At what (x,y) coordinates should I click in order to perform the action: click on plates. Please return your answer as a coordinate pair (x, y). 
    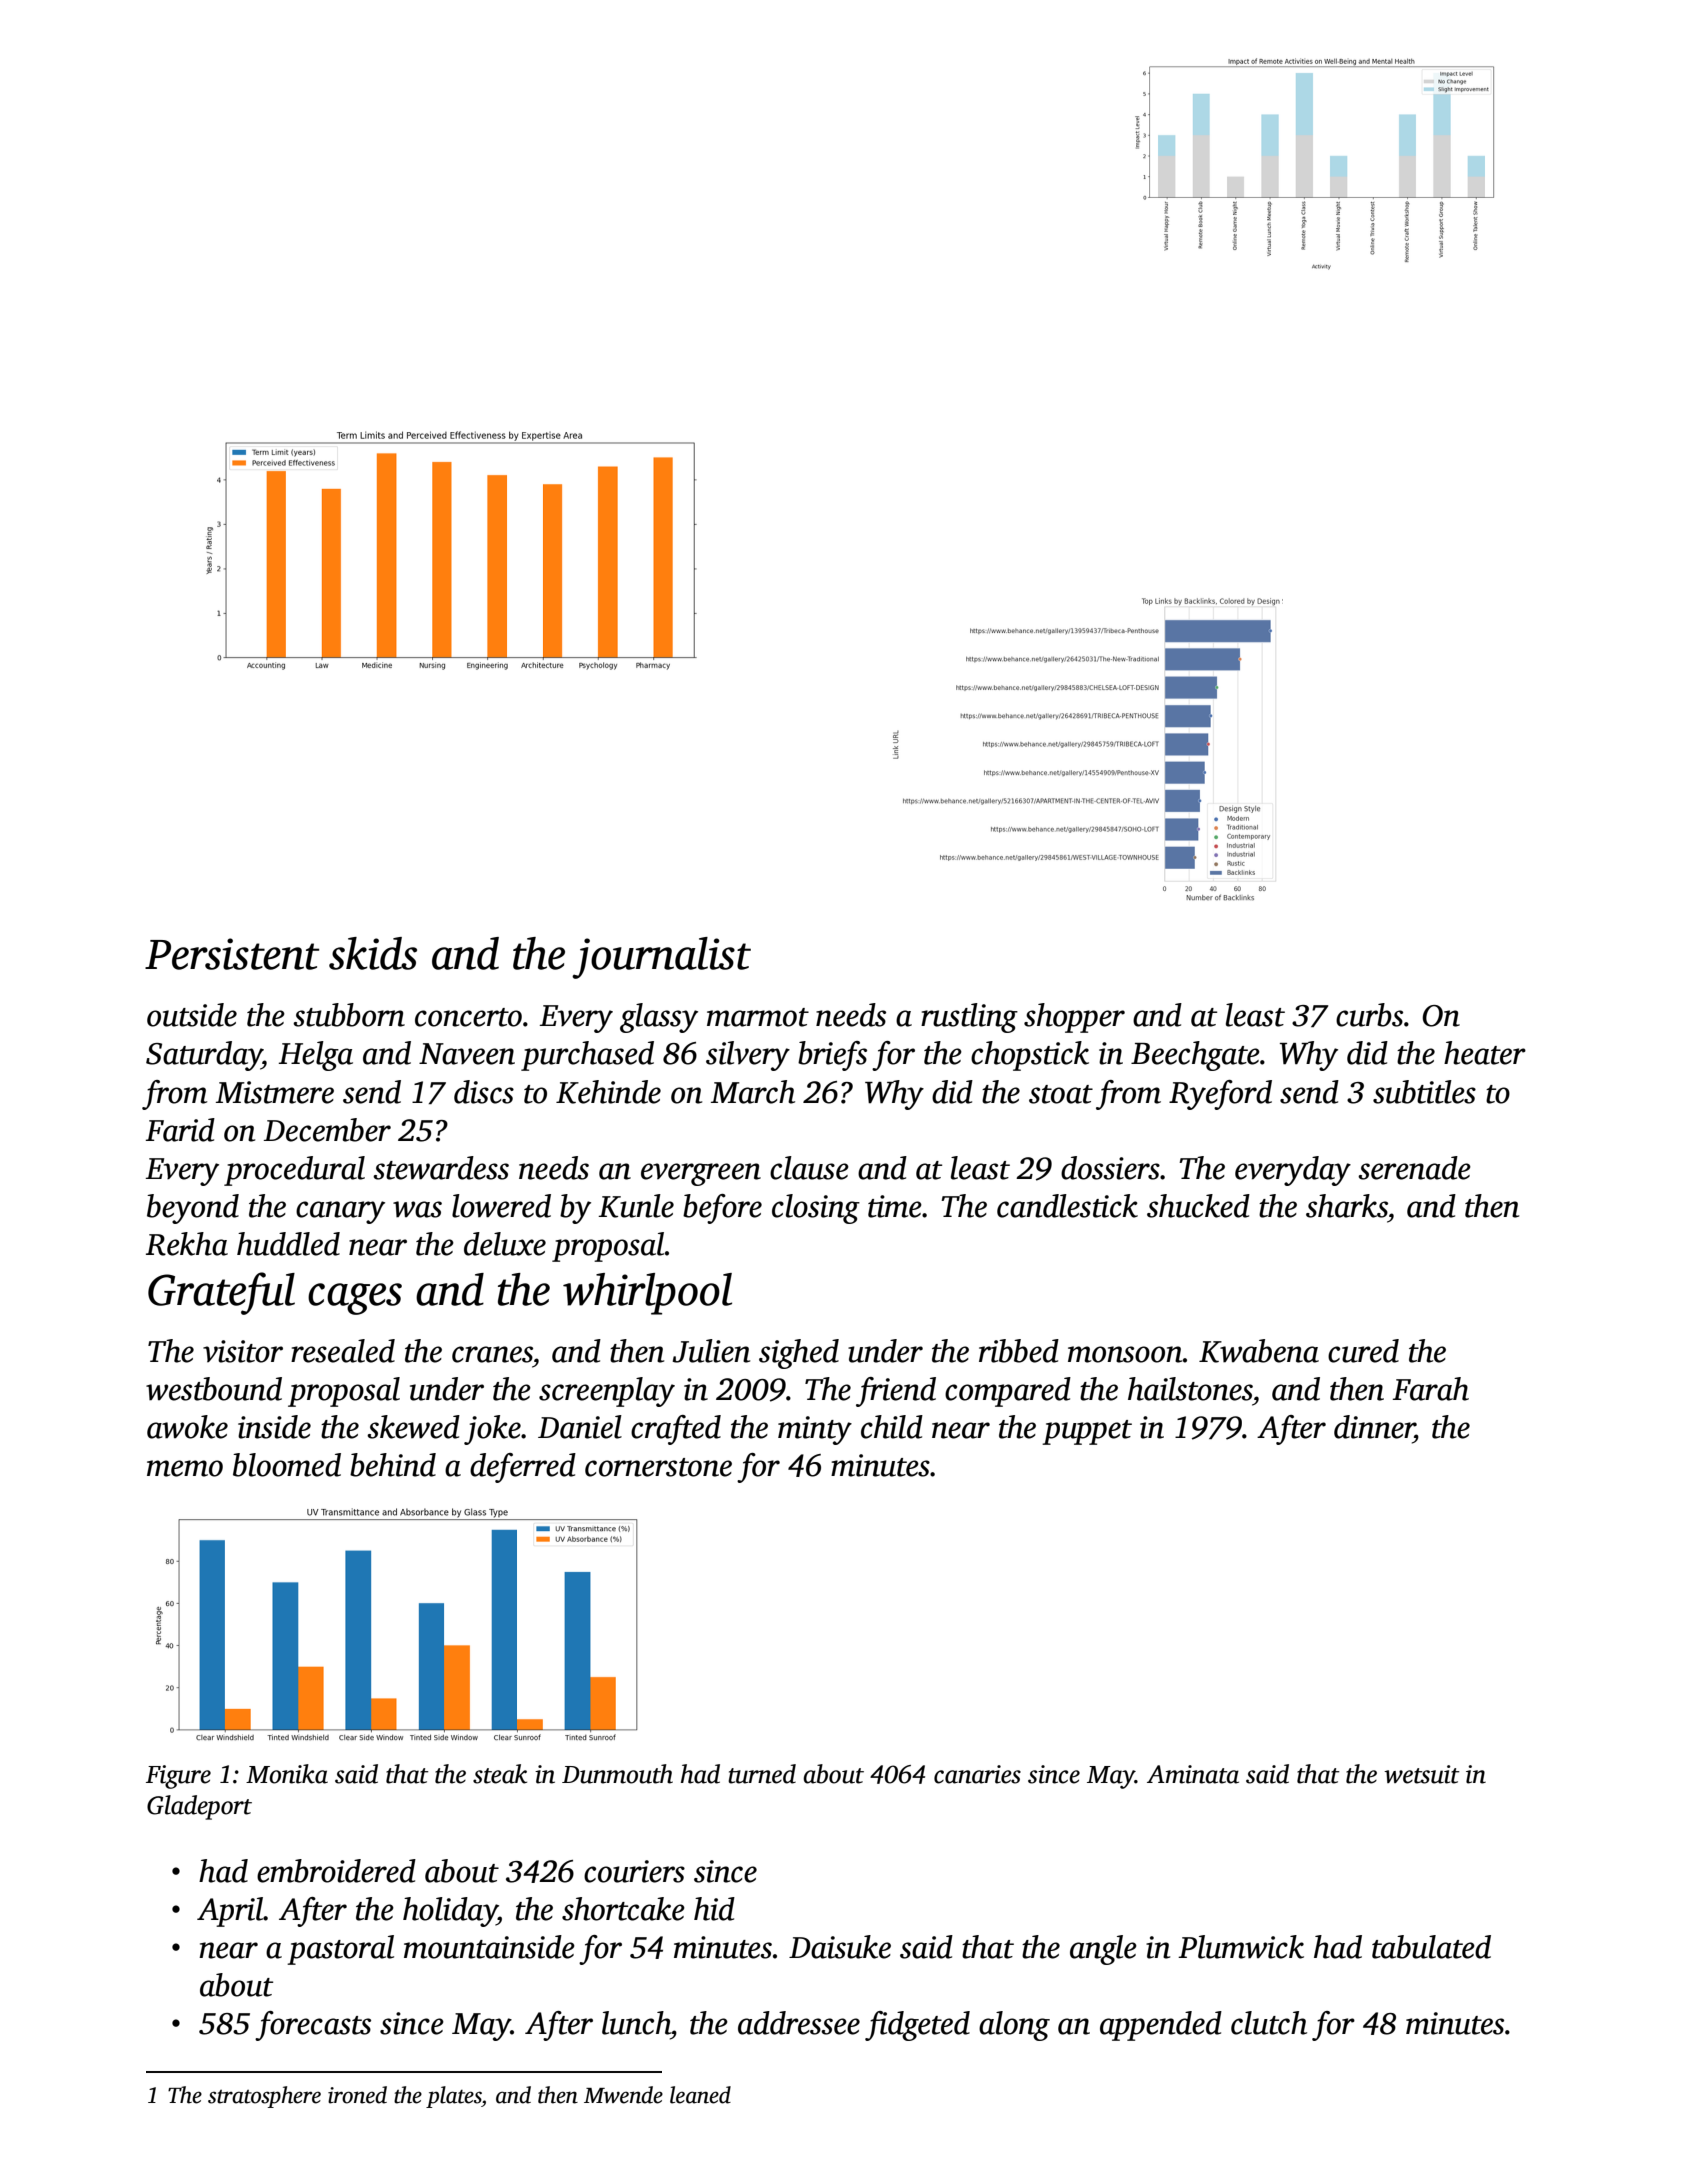
    Looking at the image, I should click on (454, 2097).
